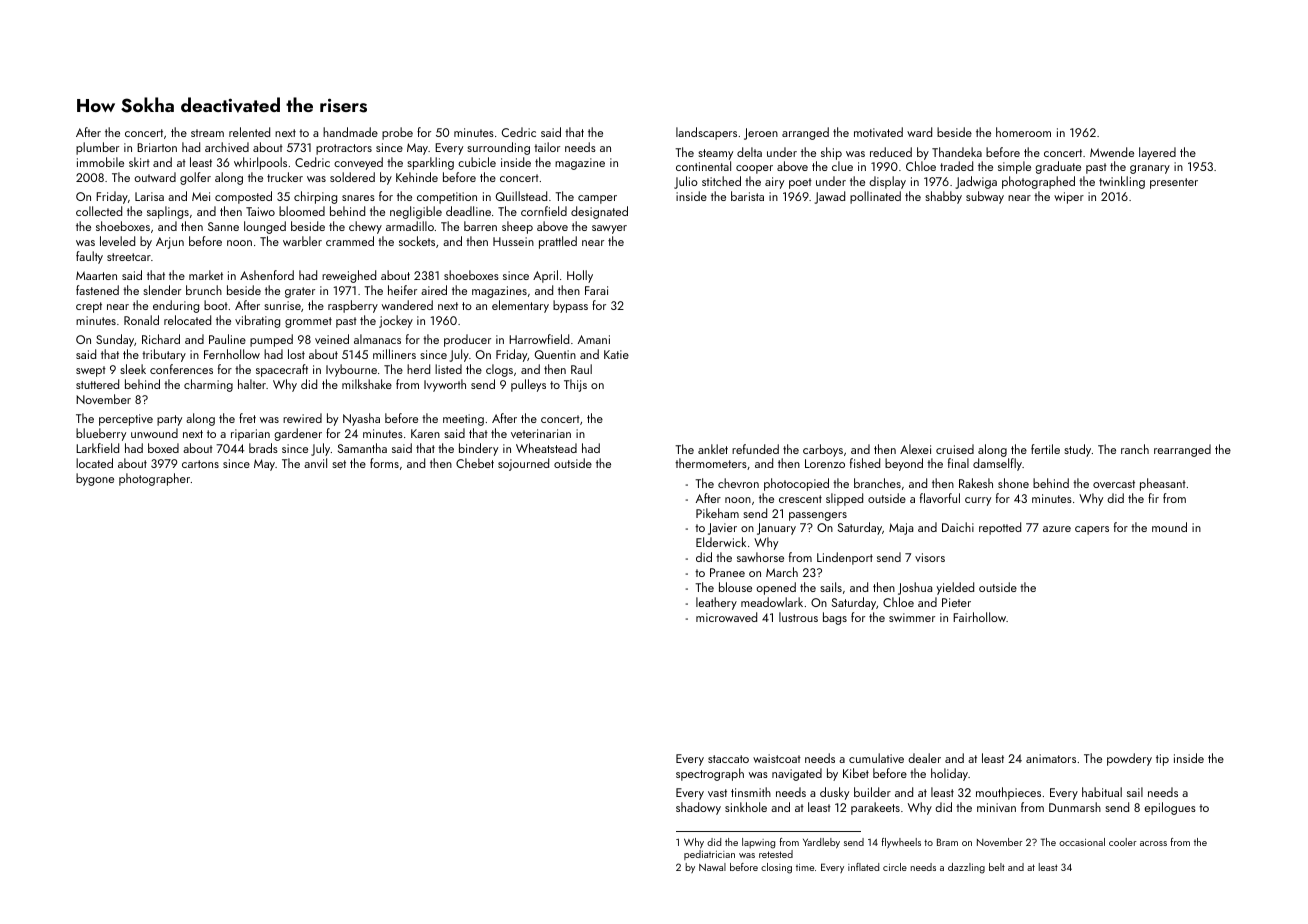  What do you see at coordinates (823, 450) in the screenshot?
I see `carboys` at bounding box center [823, 450].
